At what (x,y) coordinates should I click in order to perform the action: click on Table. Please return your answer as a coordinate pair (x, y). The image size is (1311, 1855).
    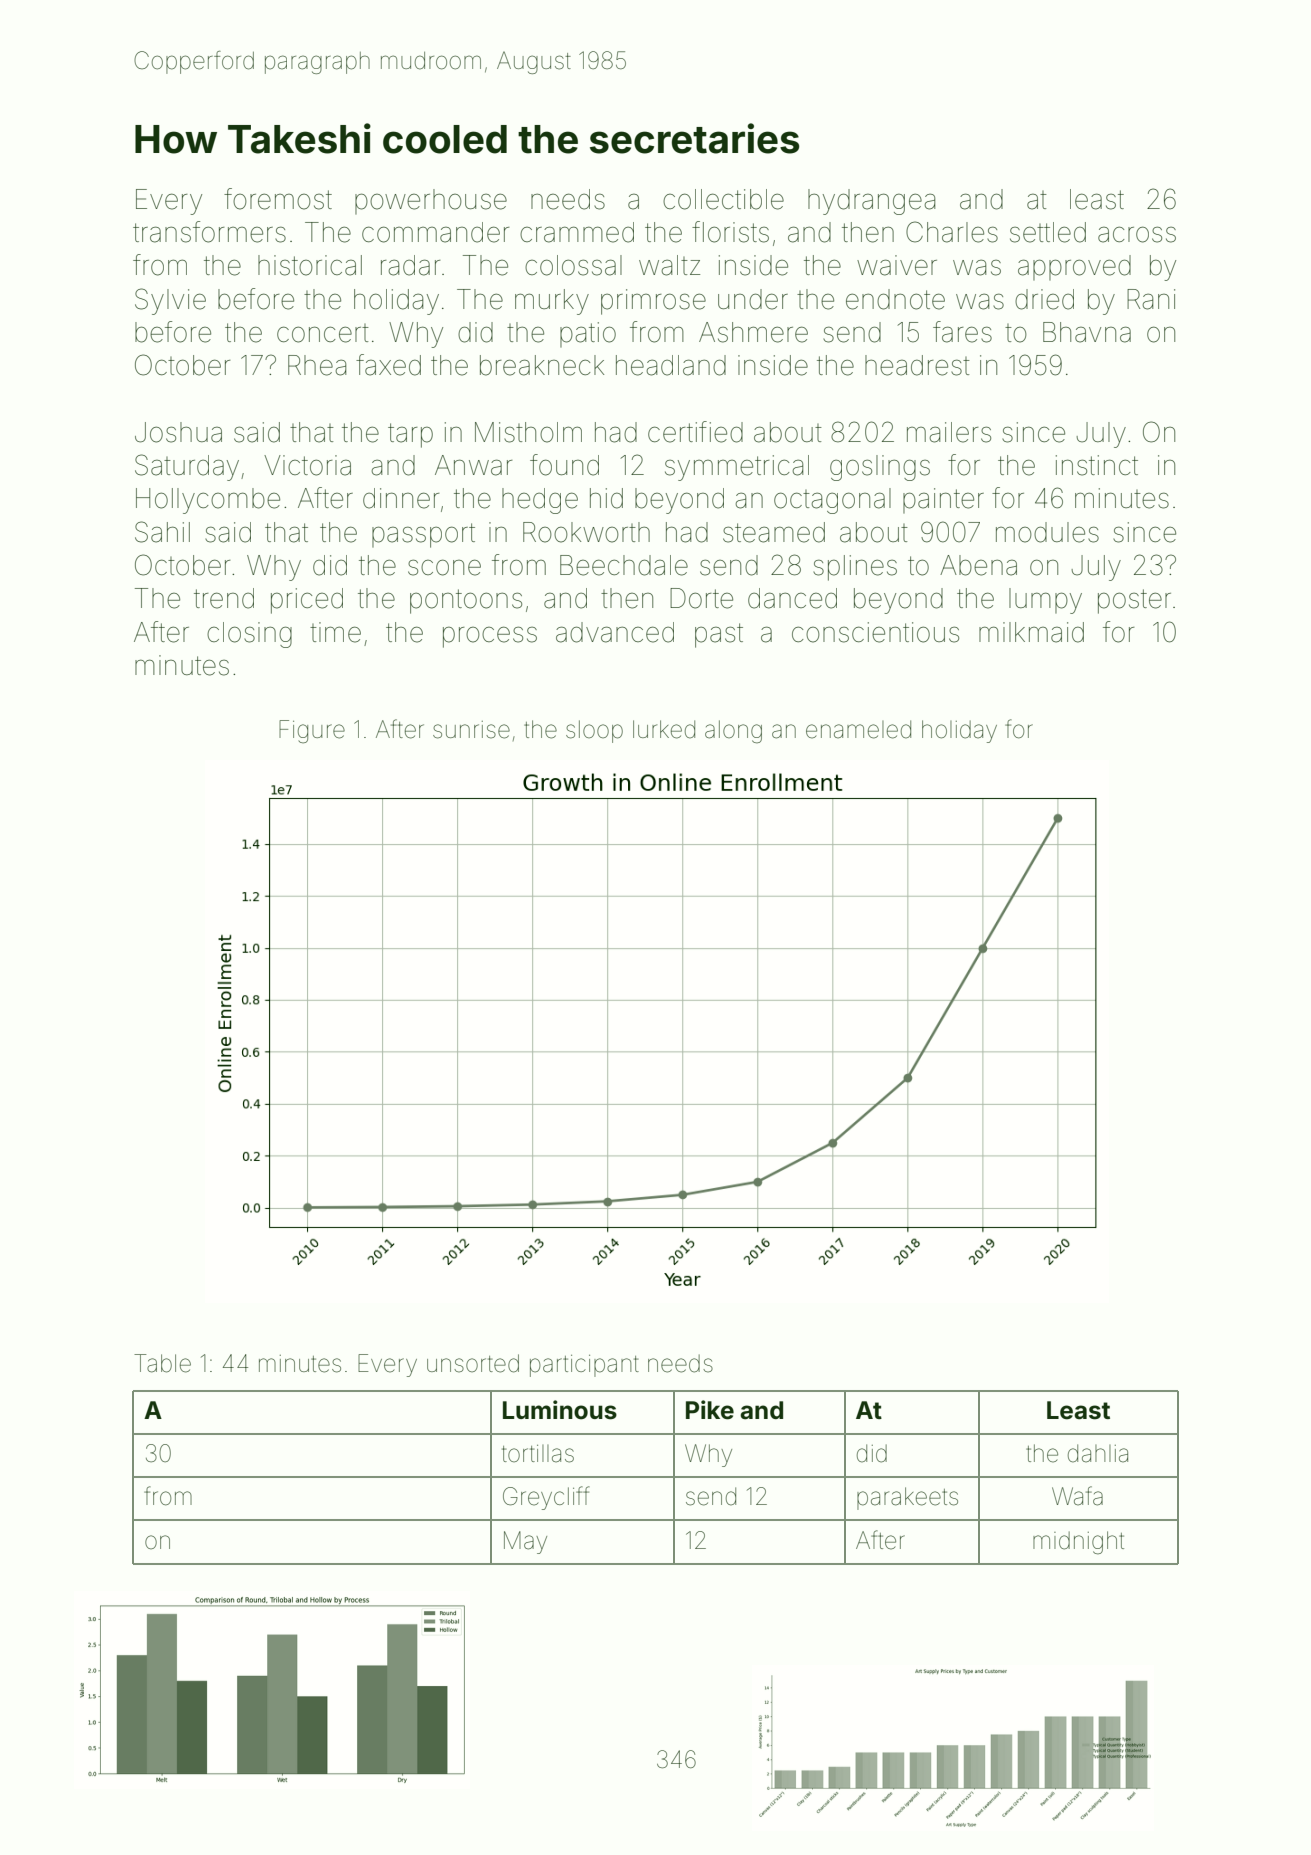
    Looking at the image, I should click on (162, 1363).
